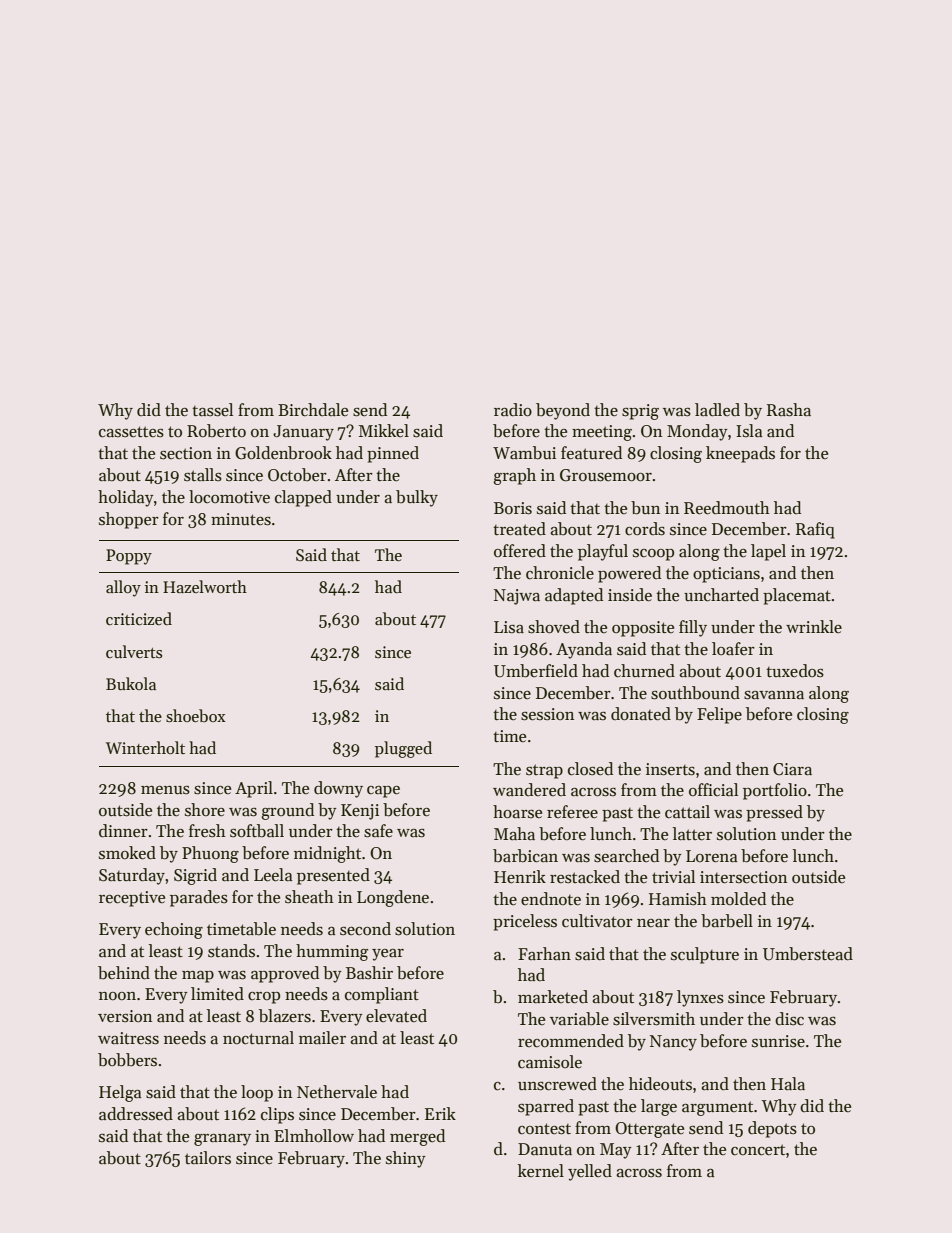 The height and width of the screenshot is (1233, 952). What do you see at coordinates (254, 789) in the screenshot?
I see `April` at bounding box center [254, 789].
